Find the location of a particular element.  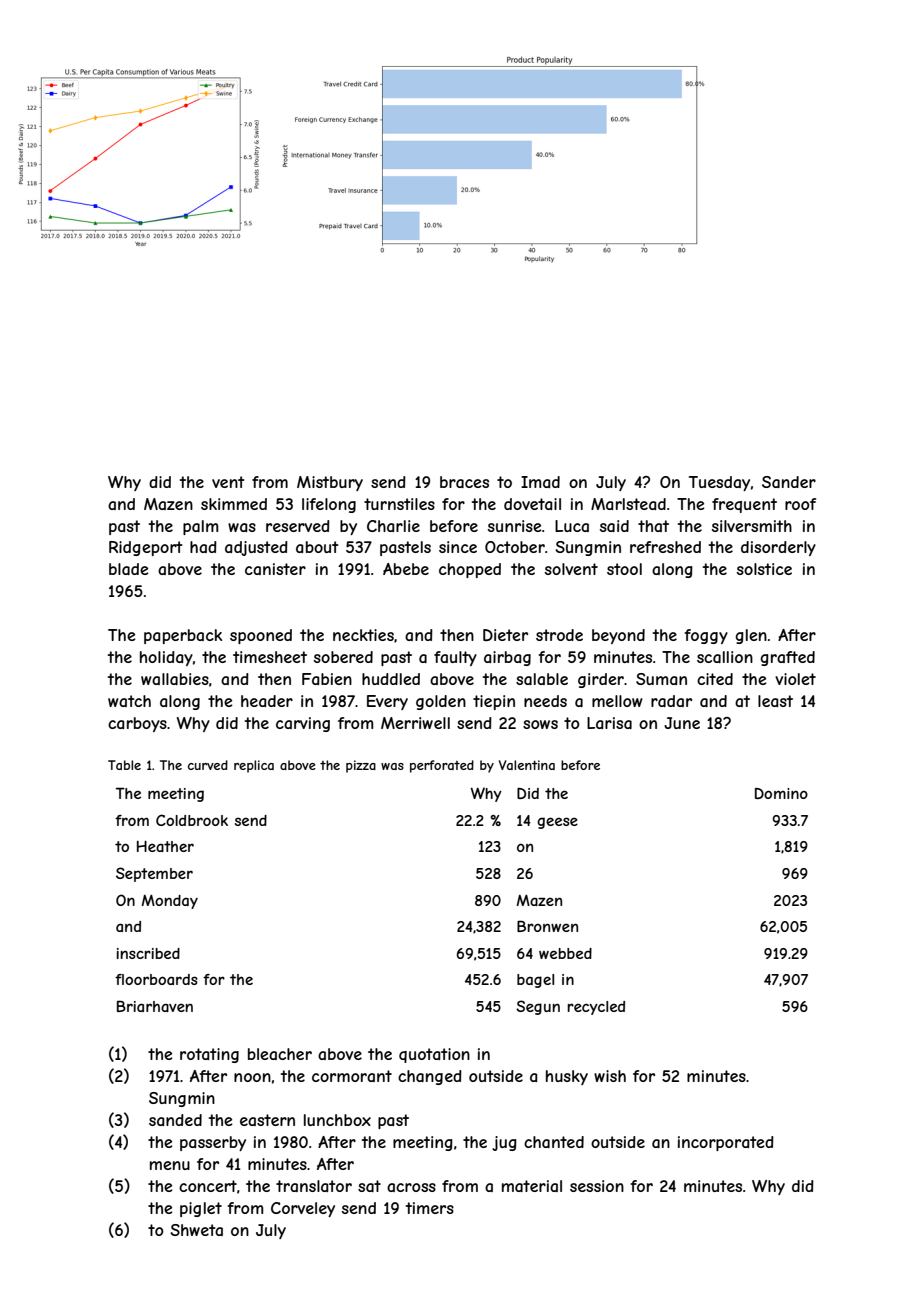

incorporated is located at coordinates (726, 1143).
